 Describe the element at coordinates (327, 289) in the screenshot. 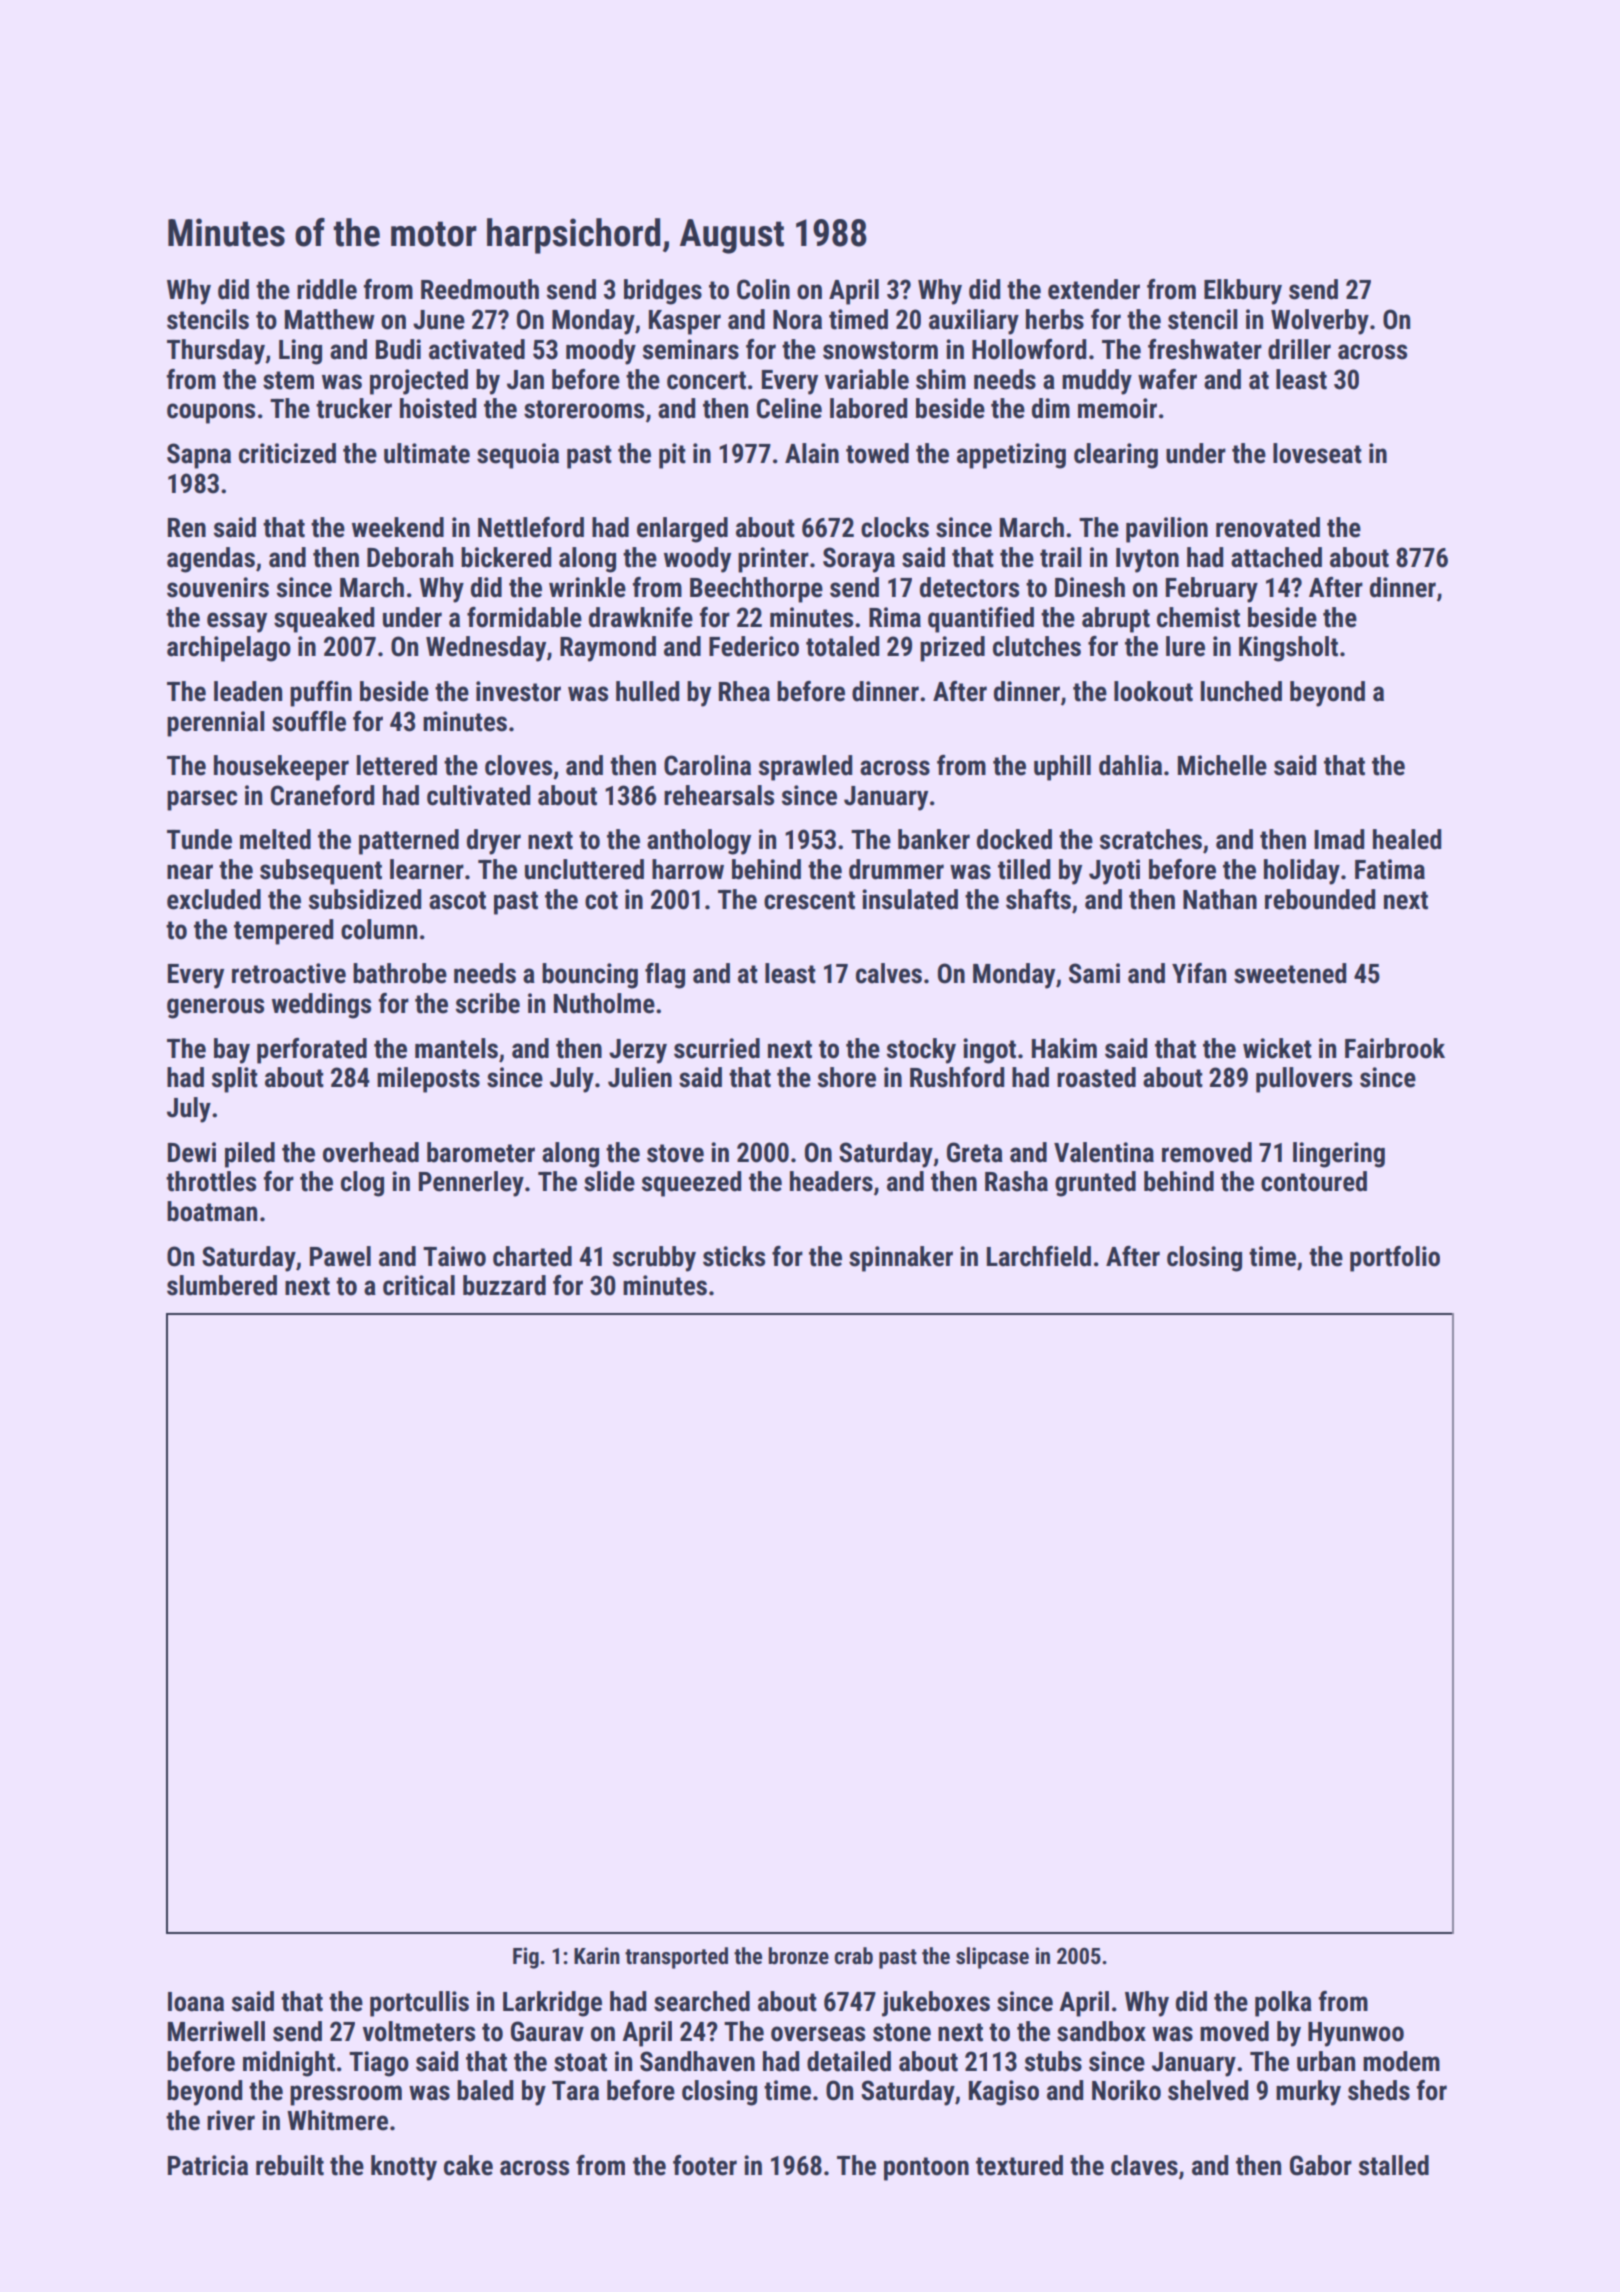

I see `riddle` at that location.
